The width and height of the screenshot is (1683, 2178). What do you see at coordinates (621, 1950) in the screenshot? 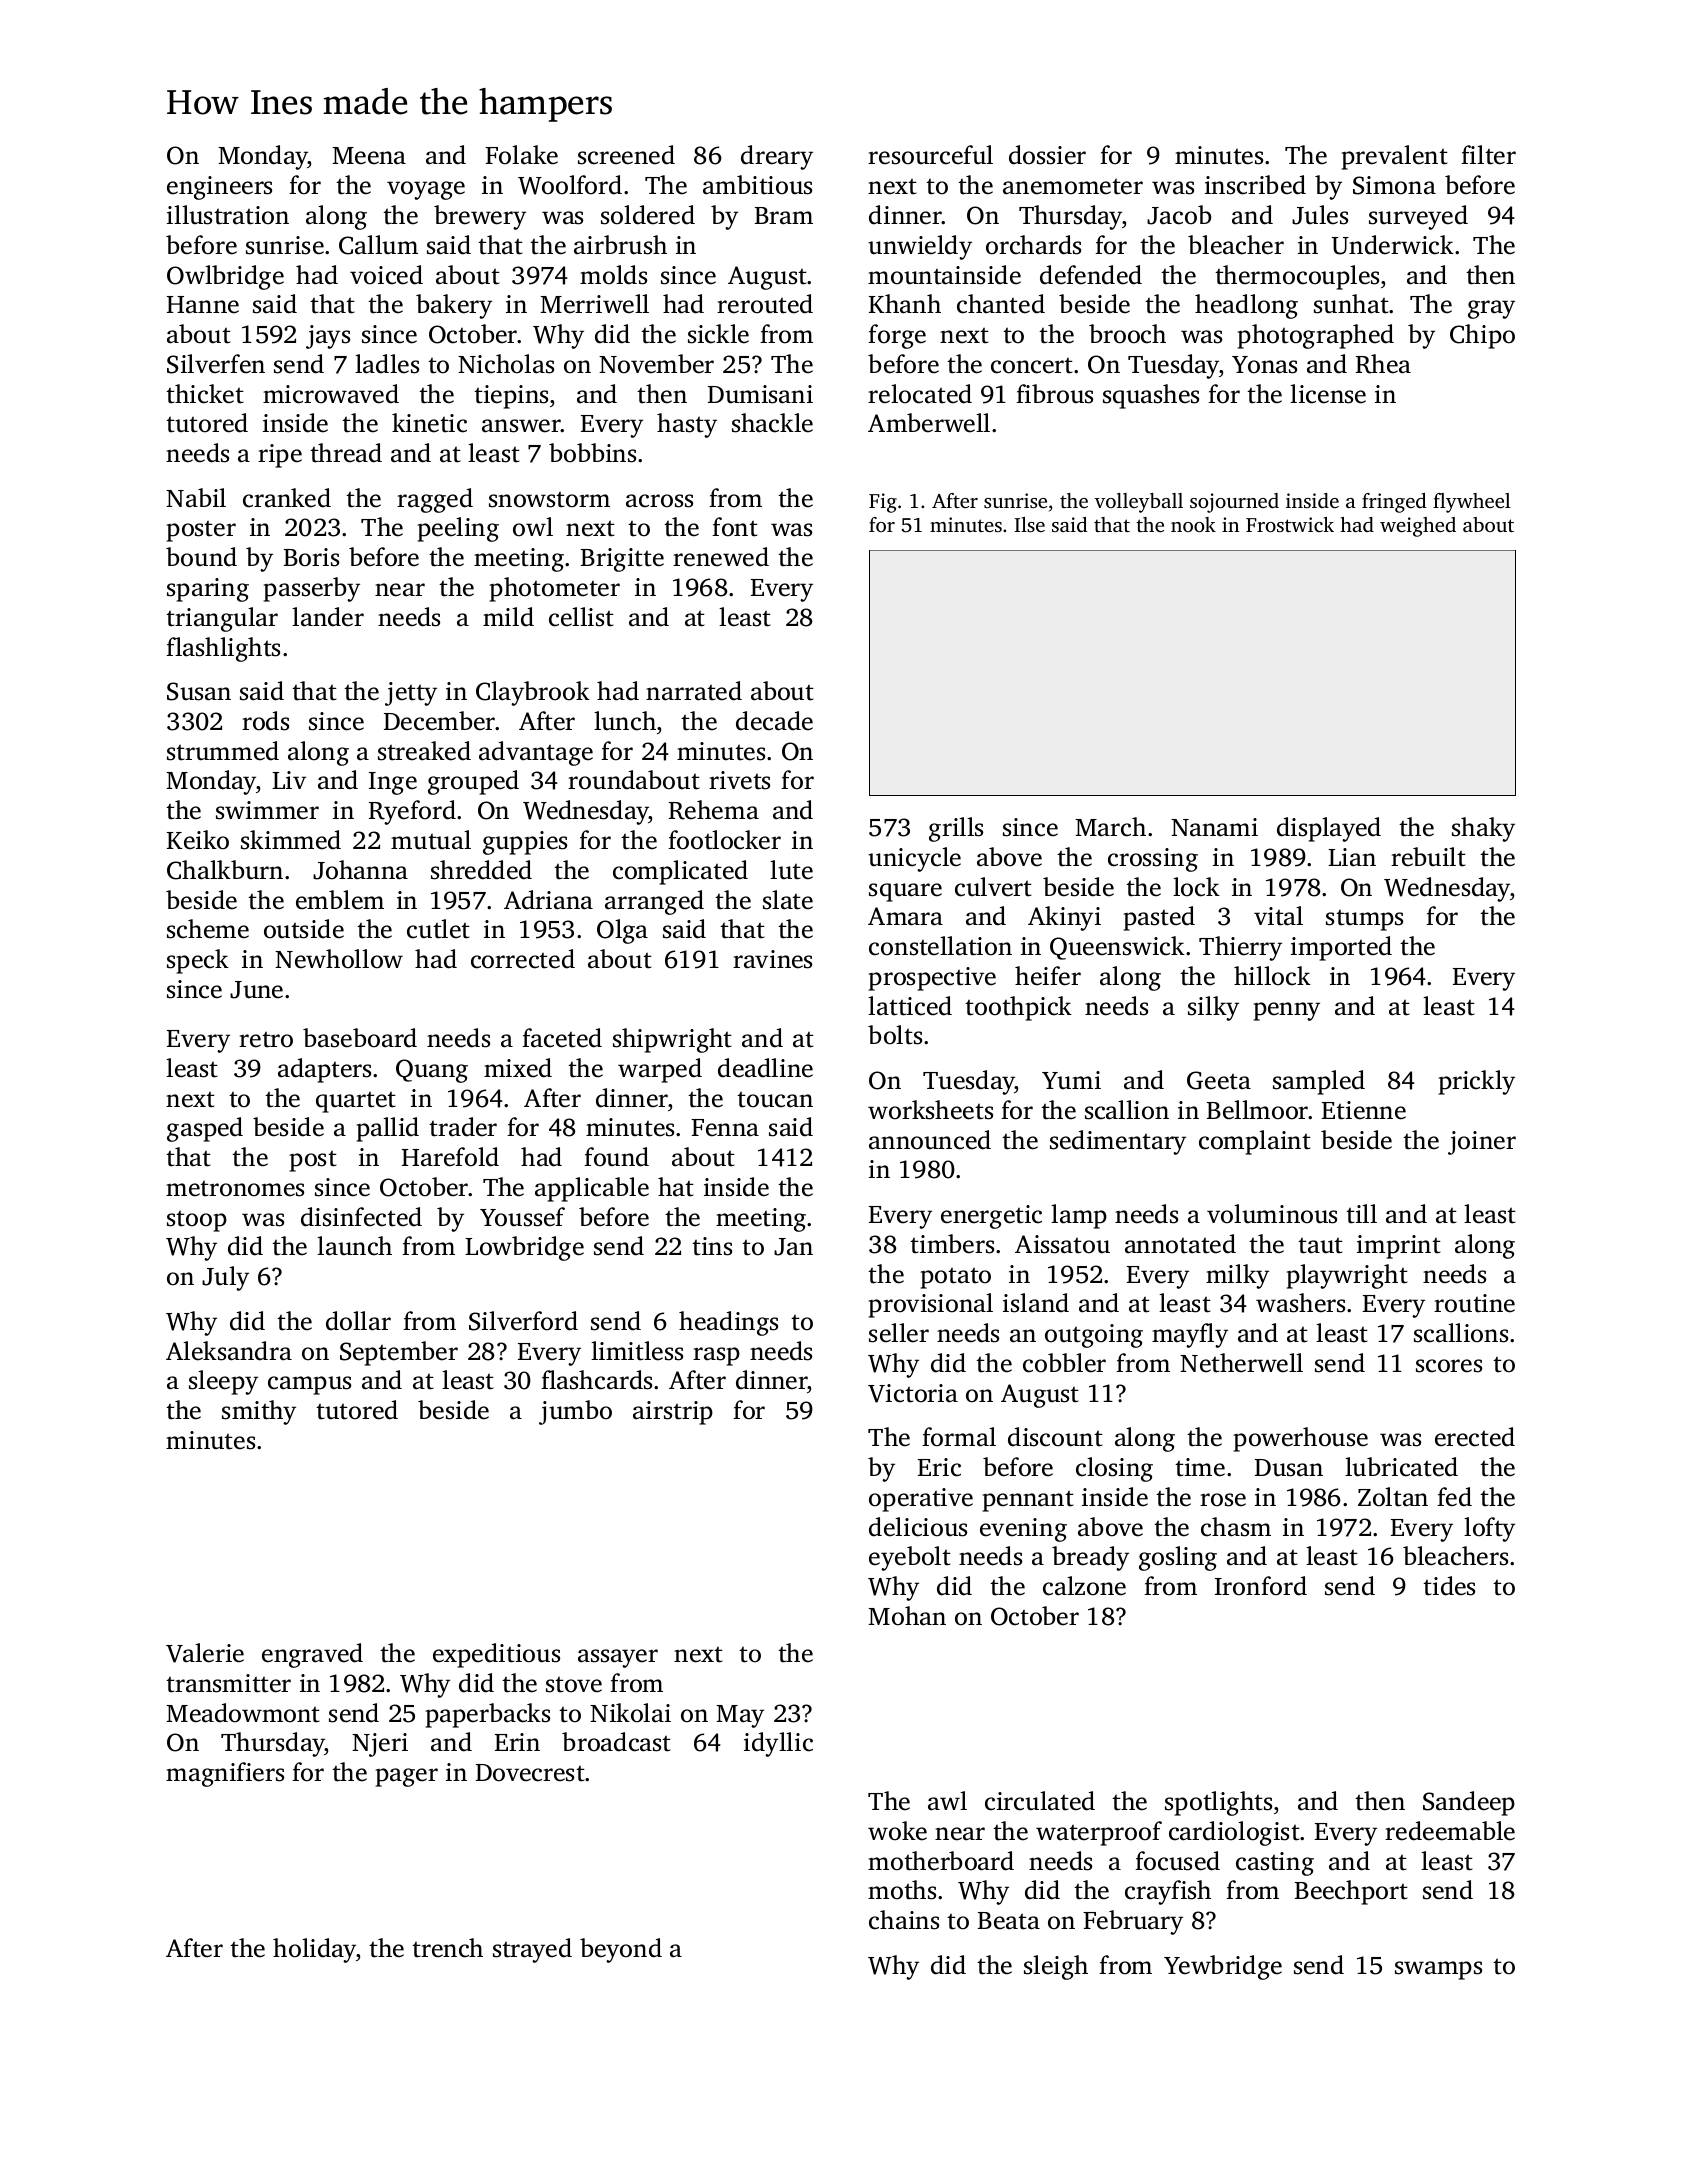
I see `beyond` at bounding box center [621, 1950].
